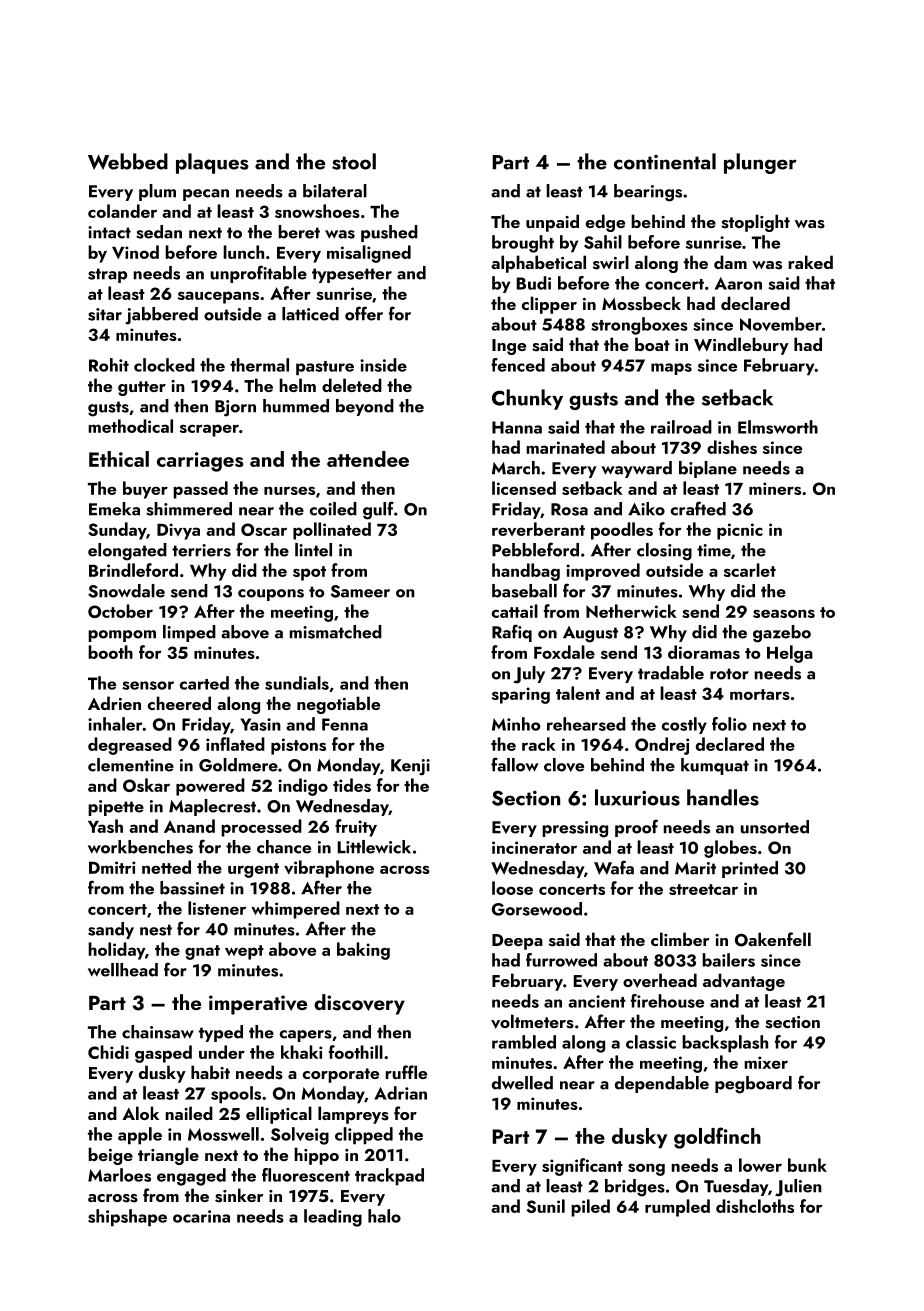 Image resolution: width=924 pixels, height=1311 pixels. What do you see at coordinates (243, 252) in the document?
I see `lunch` at bounding box center [243, 252].
